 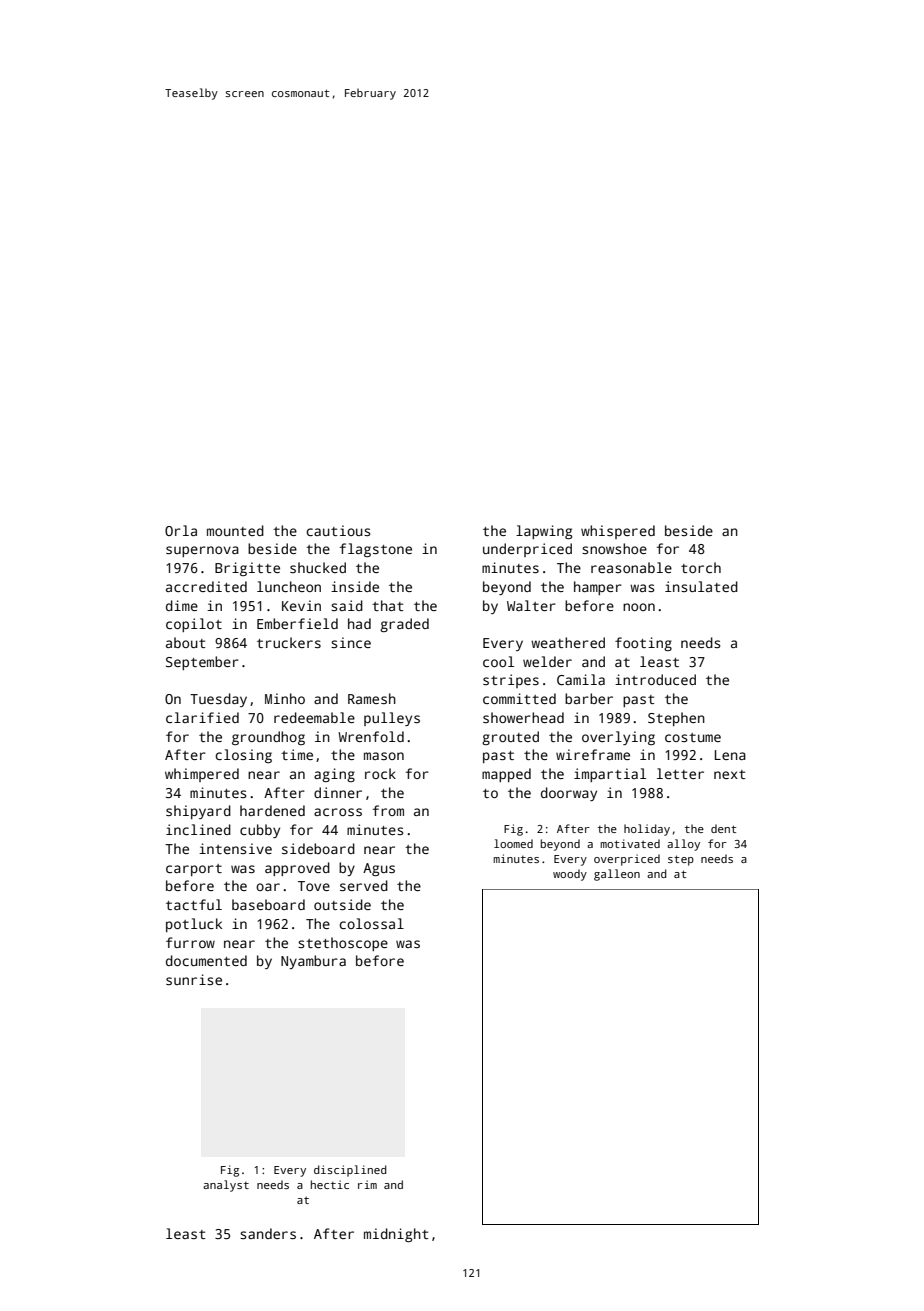 I want to click on colossal, so click(x=371, y=923).
